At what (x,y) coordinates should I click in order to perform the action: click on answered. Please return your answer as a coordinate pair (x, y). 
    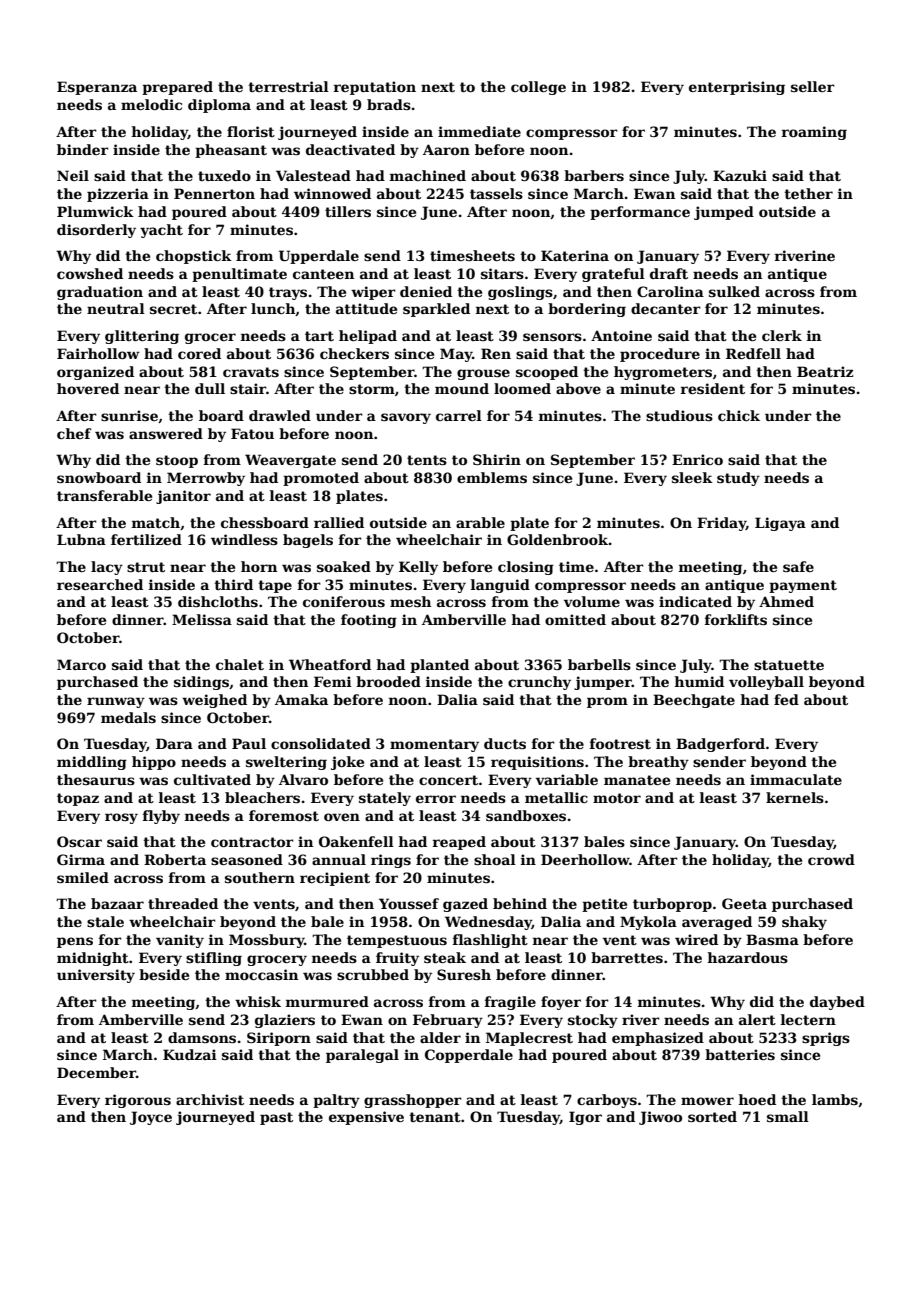
    Looking at the image, I should click on (166, 433).
